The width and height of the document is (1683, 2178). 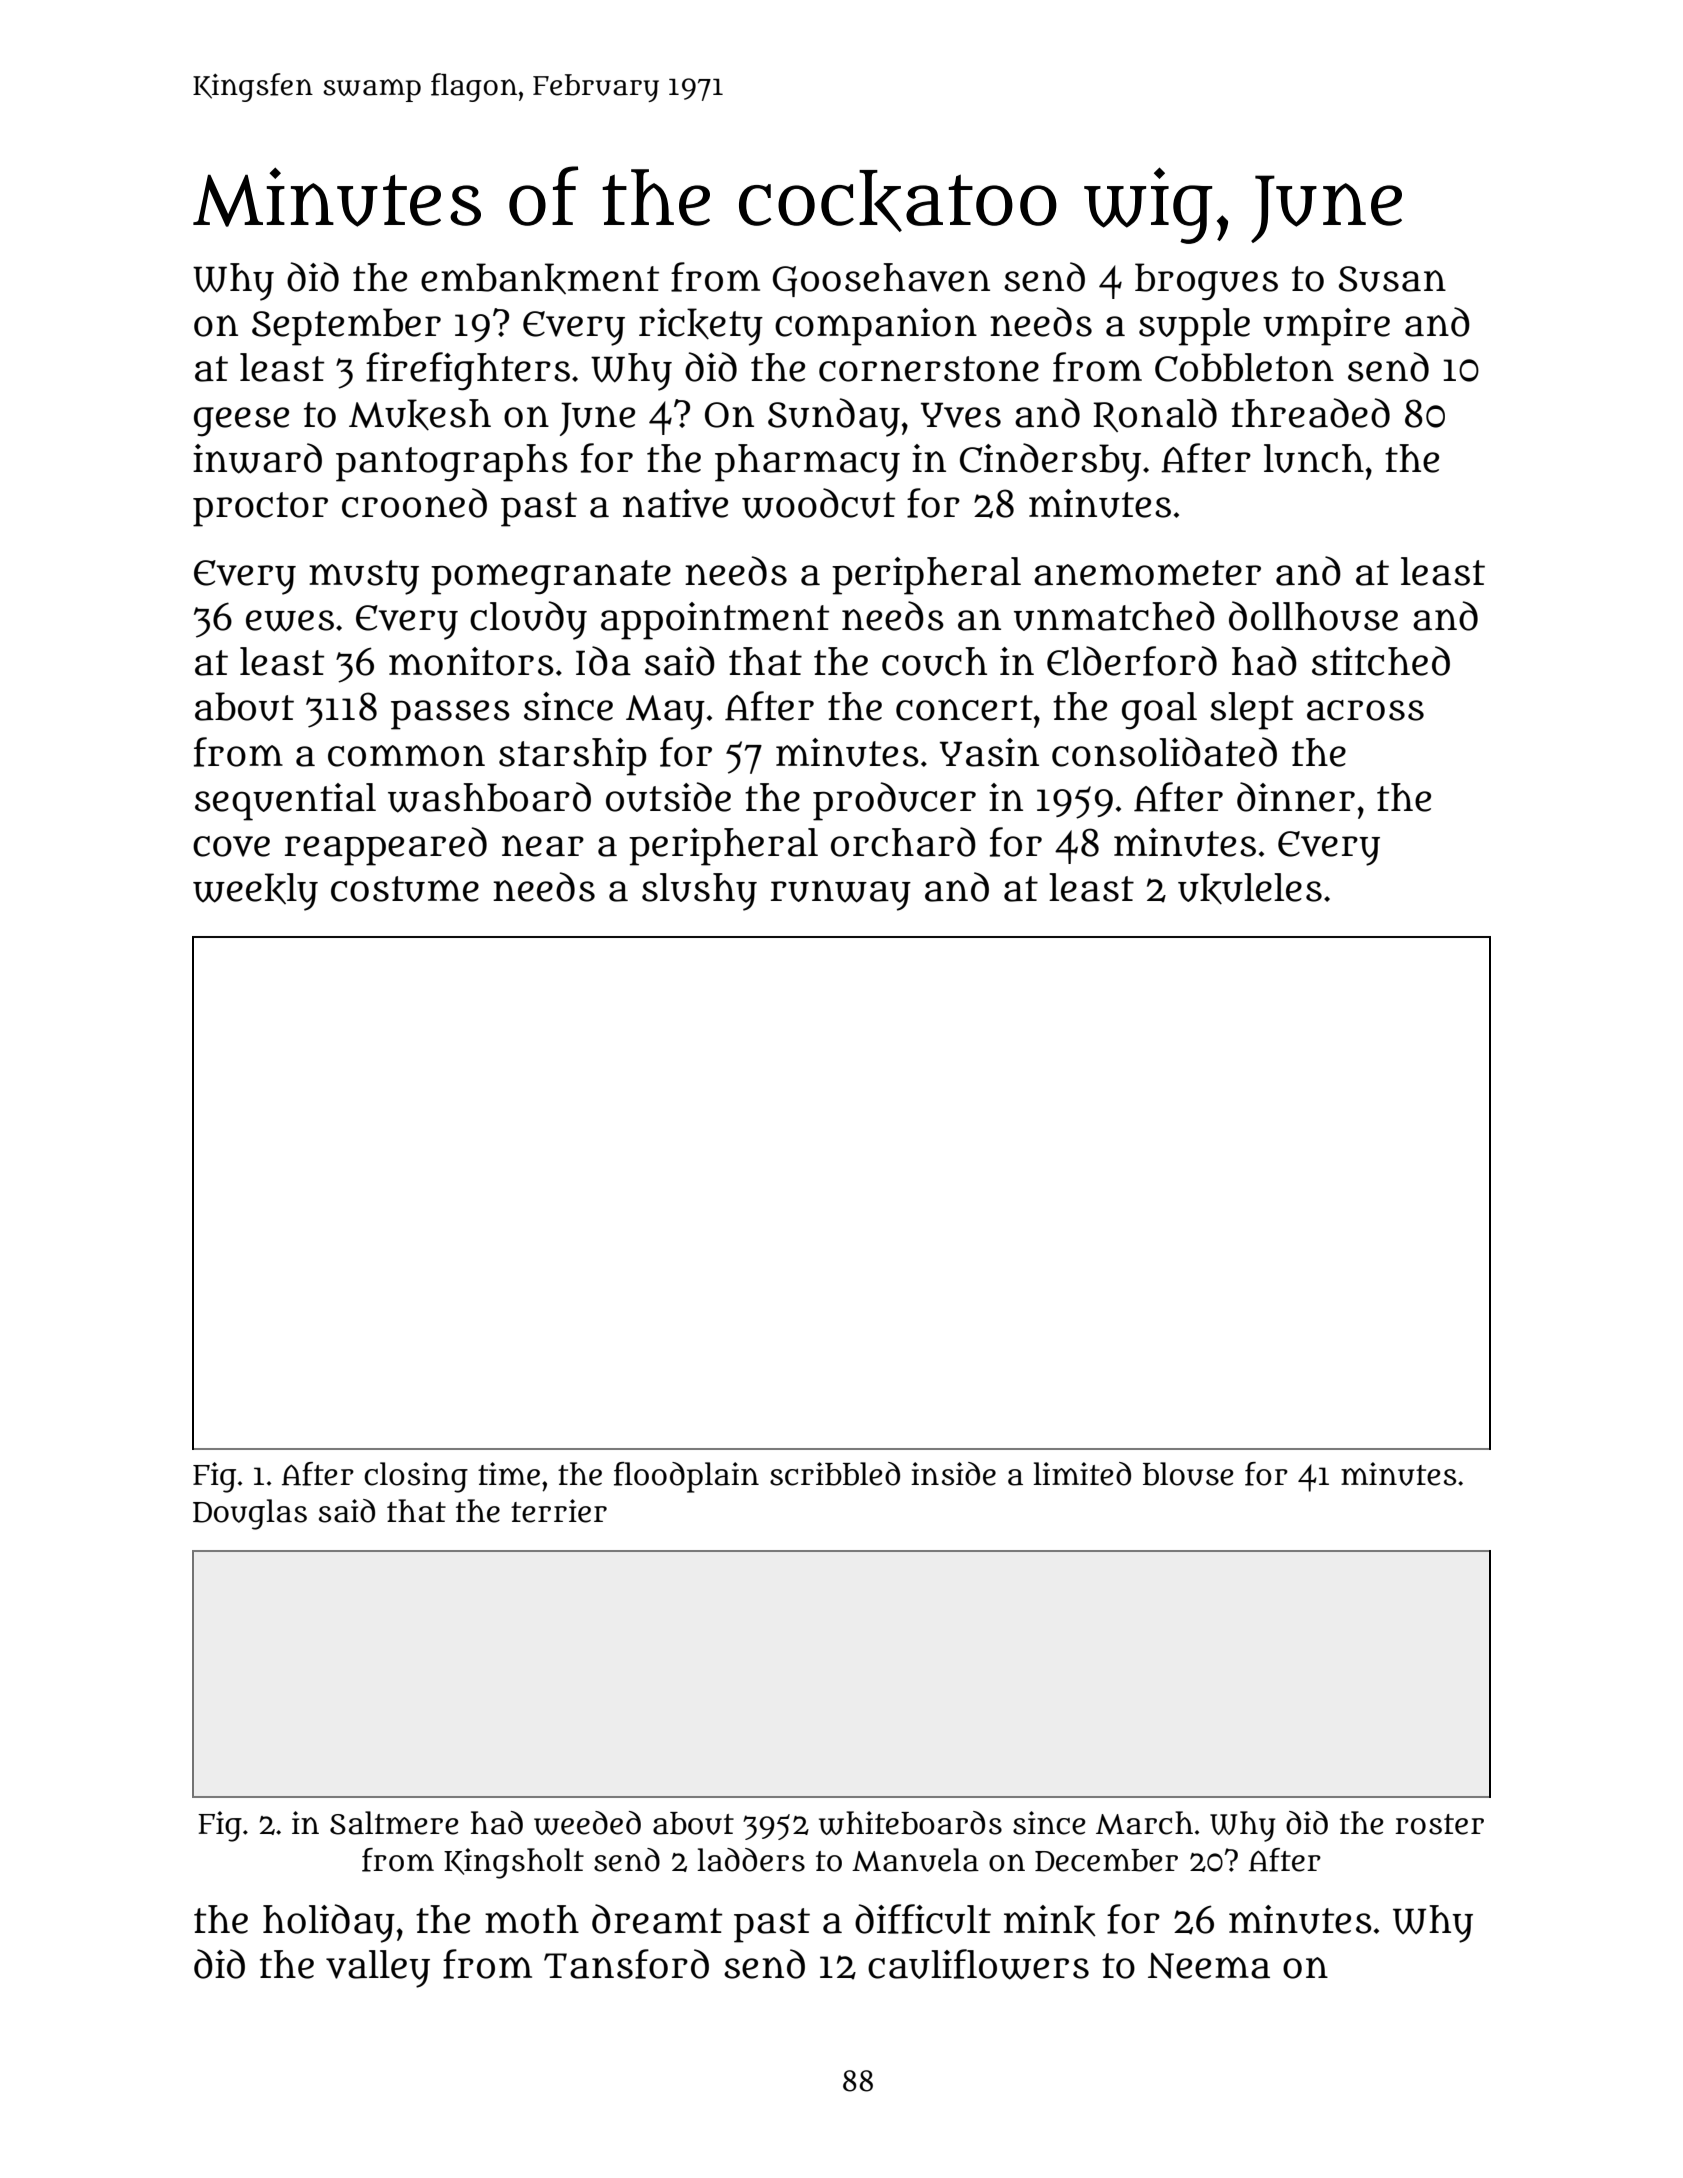 What do you see at coordinates (394, 1823) in the document?
I see `Saltmere` at bounding box center [394, 1823].
